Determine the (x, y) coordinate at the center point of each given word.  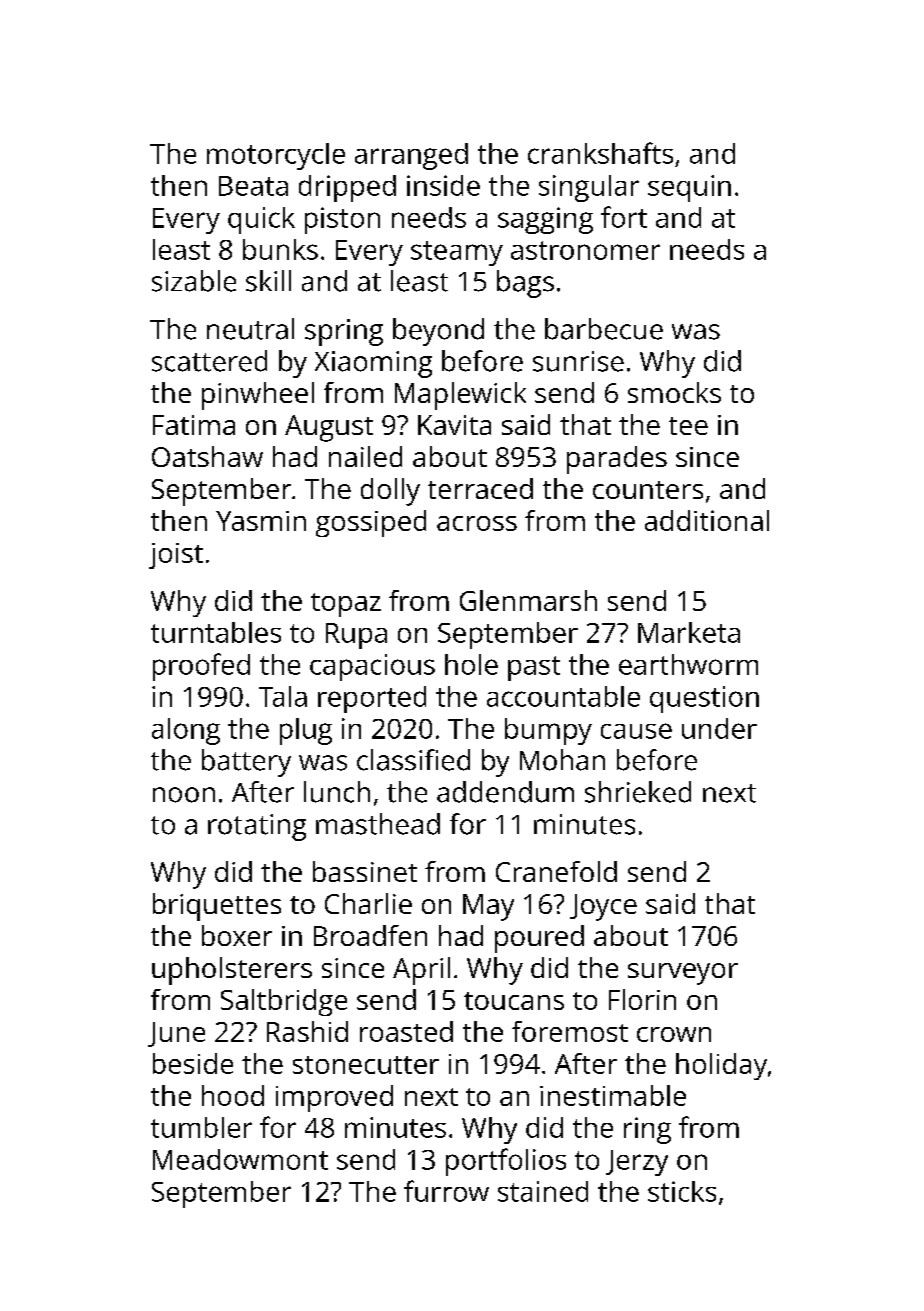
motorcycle (276, 156)
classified (413, 760)
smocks (674, 392)
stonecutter (366, 1065)
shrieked (638, 792)
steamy (457, 253)
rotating (257, 827)
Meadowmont (240, 1159)
